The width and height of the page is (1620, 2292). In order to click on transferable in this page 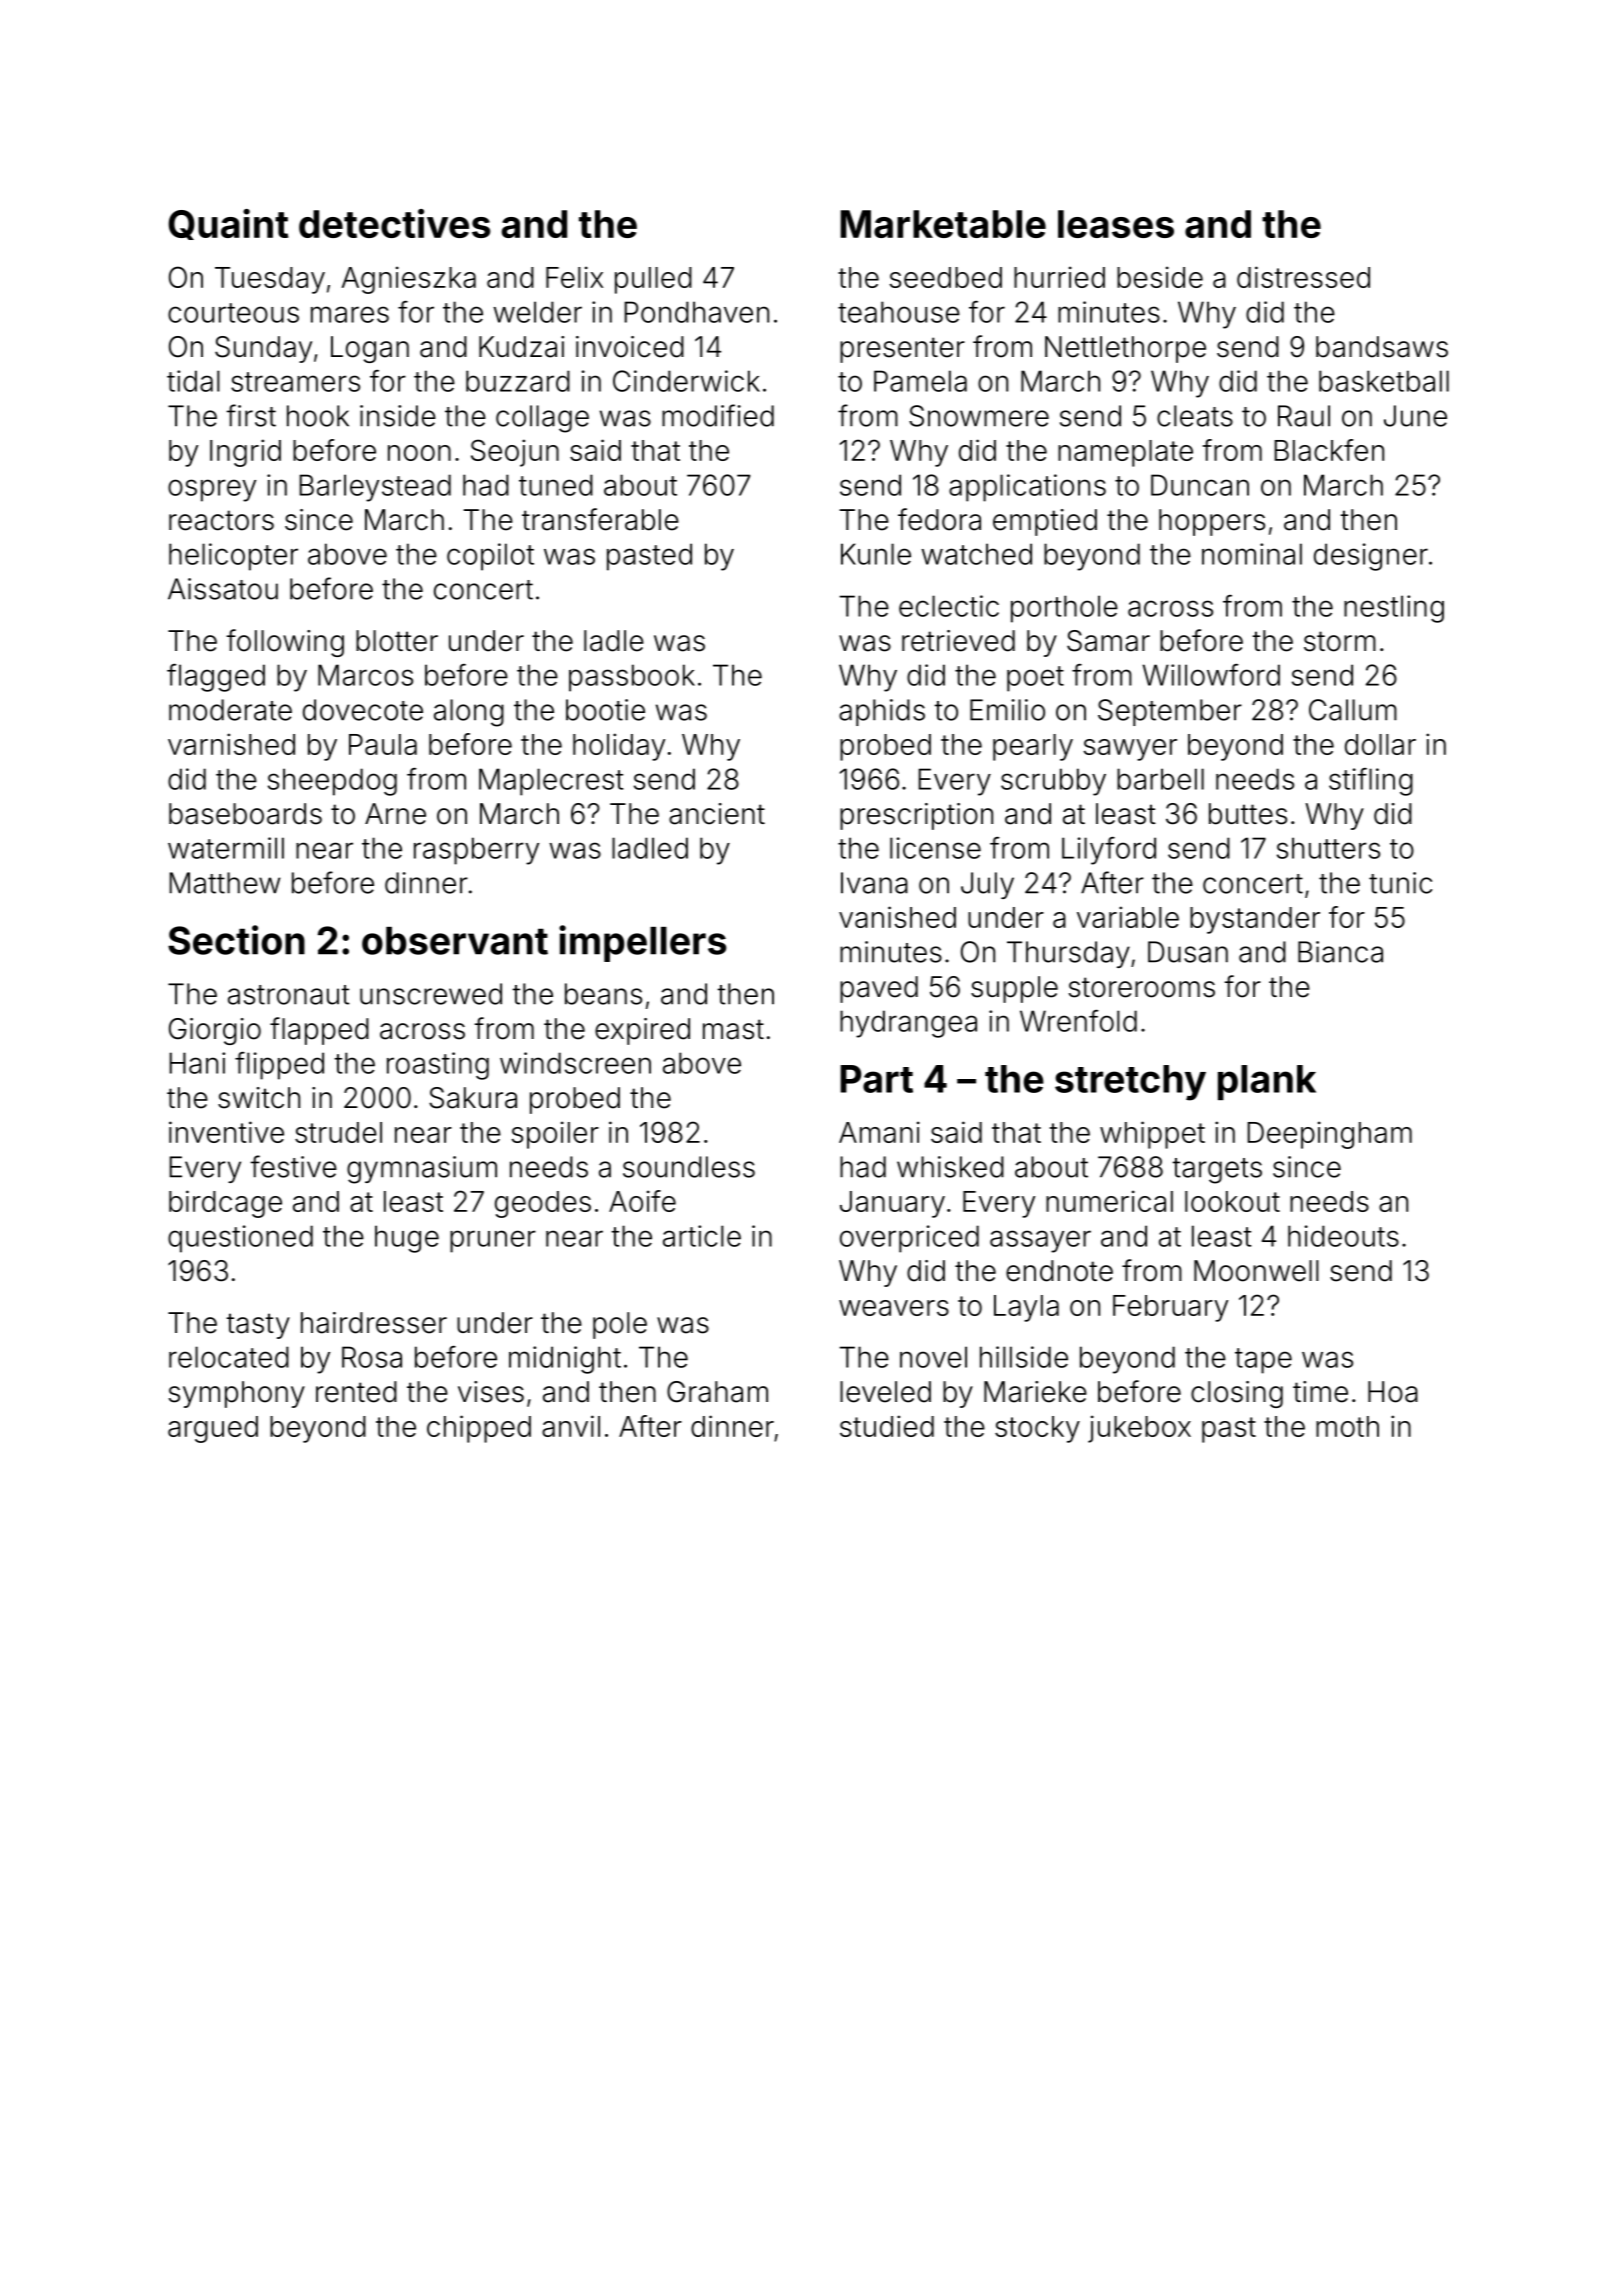, I will do `click(600, 519)`.
